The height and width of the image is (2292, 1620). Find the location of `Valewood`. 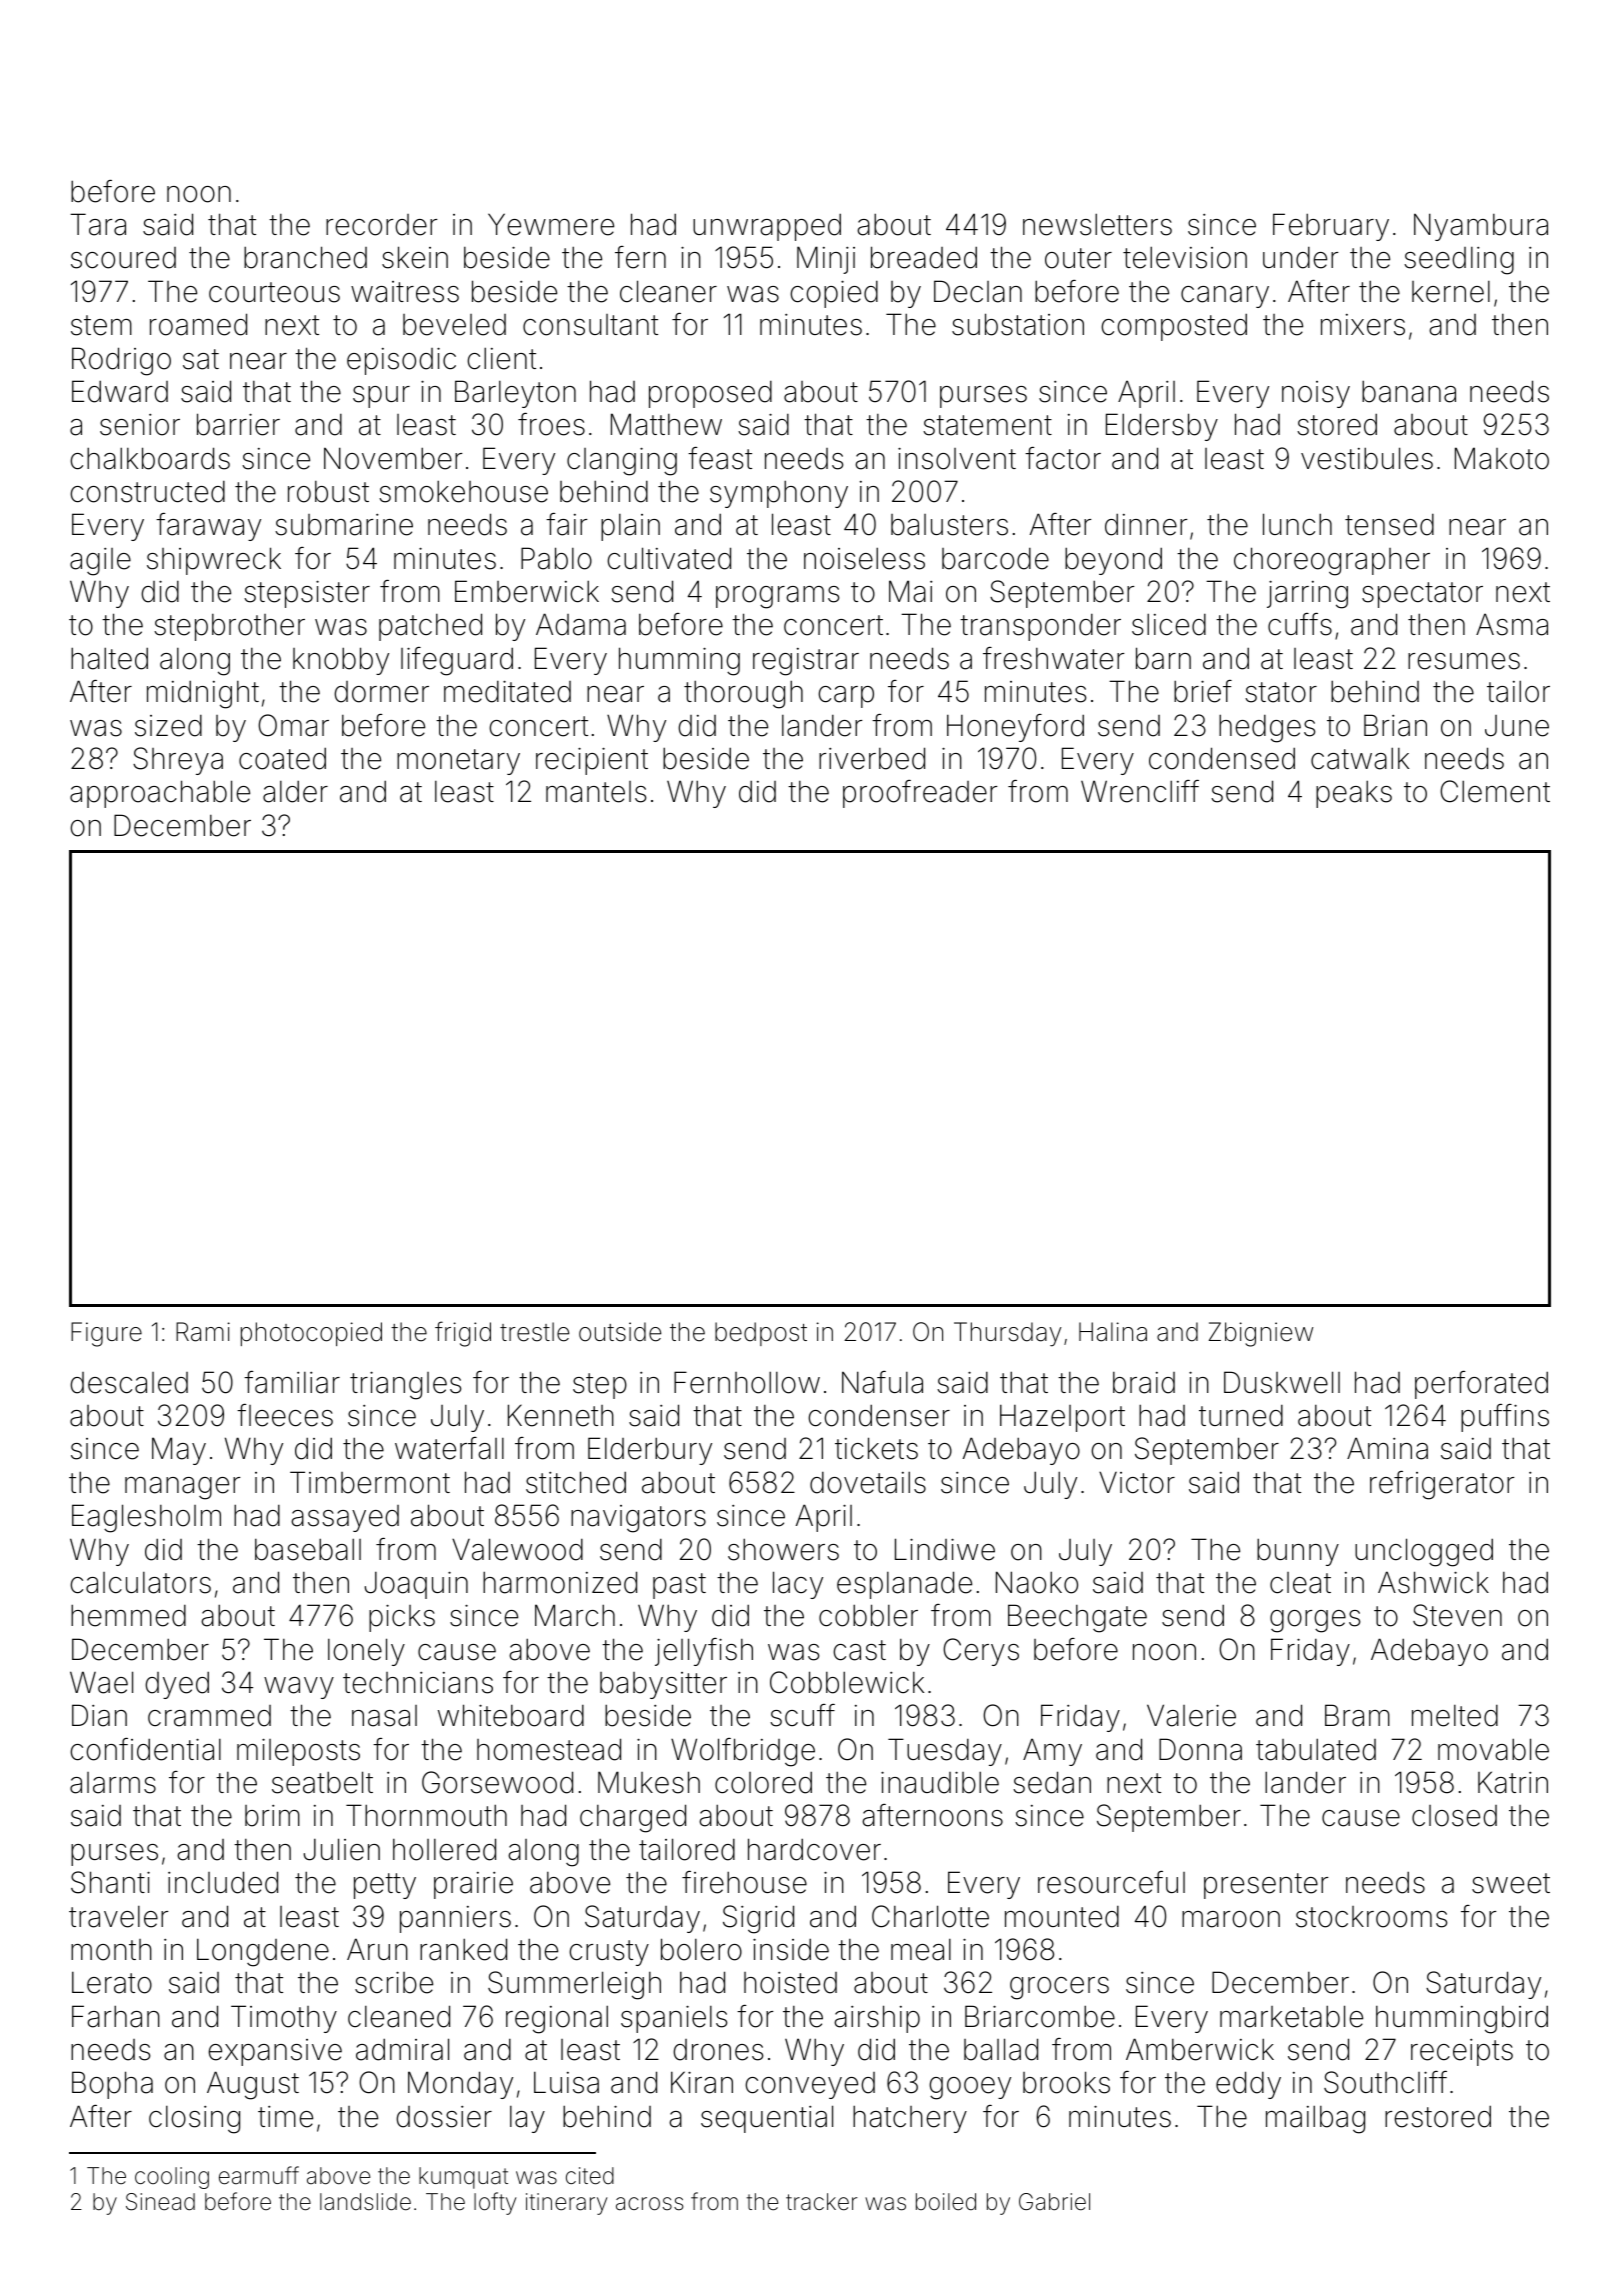

Valewood is located at coordinates (517, 1549).
